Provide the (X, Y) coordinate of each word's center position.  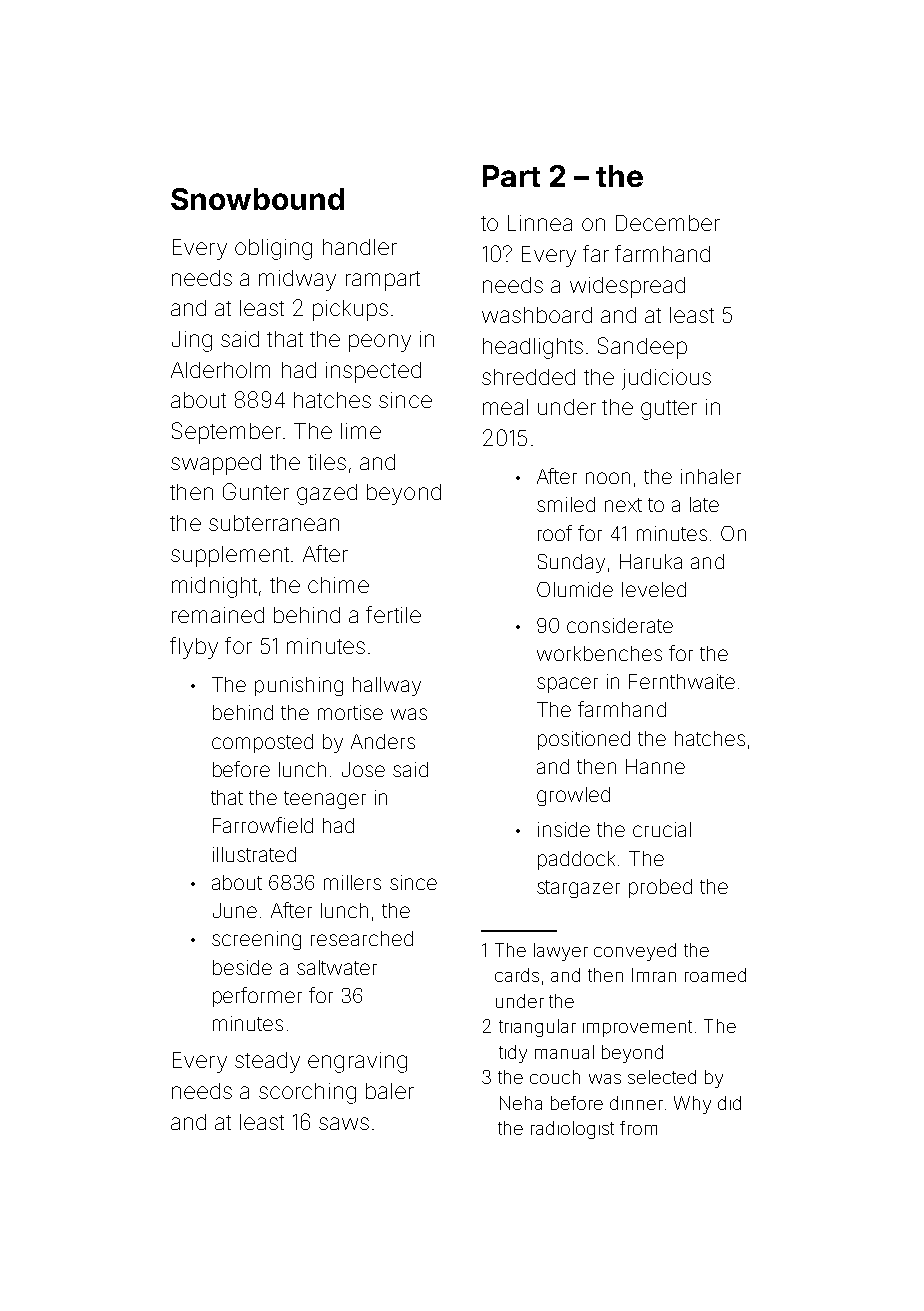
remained (218, 615)
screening (256, 940)
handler (360, 247)
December (668, 223)
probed (660, 888)
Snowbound (257, 199)
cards (517, 975)
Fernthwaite (682, 681)
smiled (566, 504)
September (226, 433)
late (704, 504)
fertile (393, 614)
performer (257, 997)
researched (362, 938)
